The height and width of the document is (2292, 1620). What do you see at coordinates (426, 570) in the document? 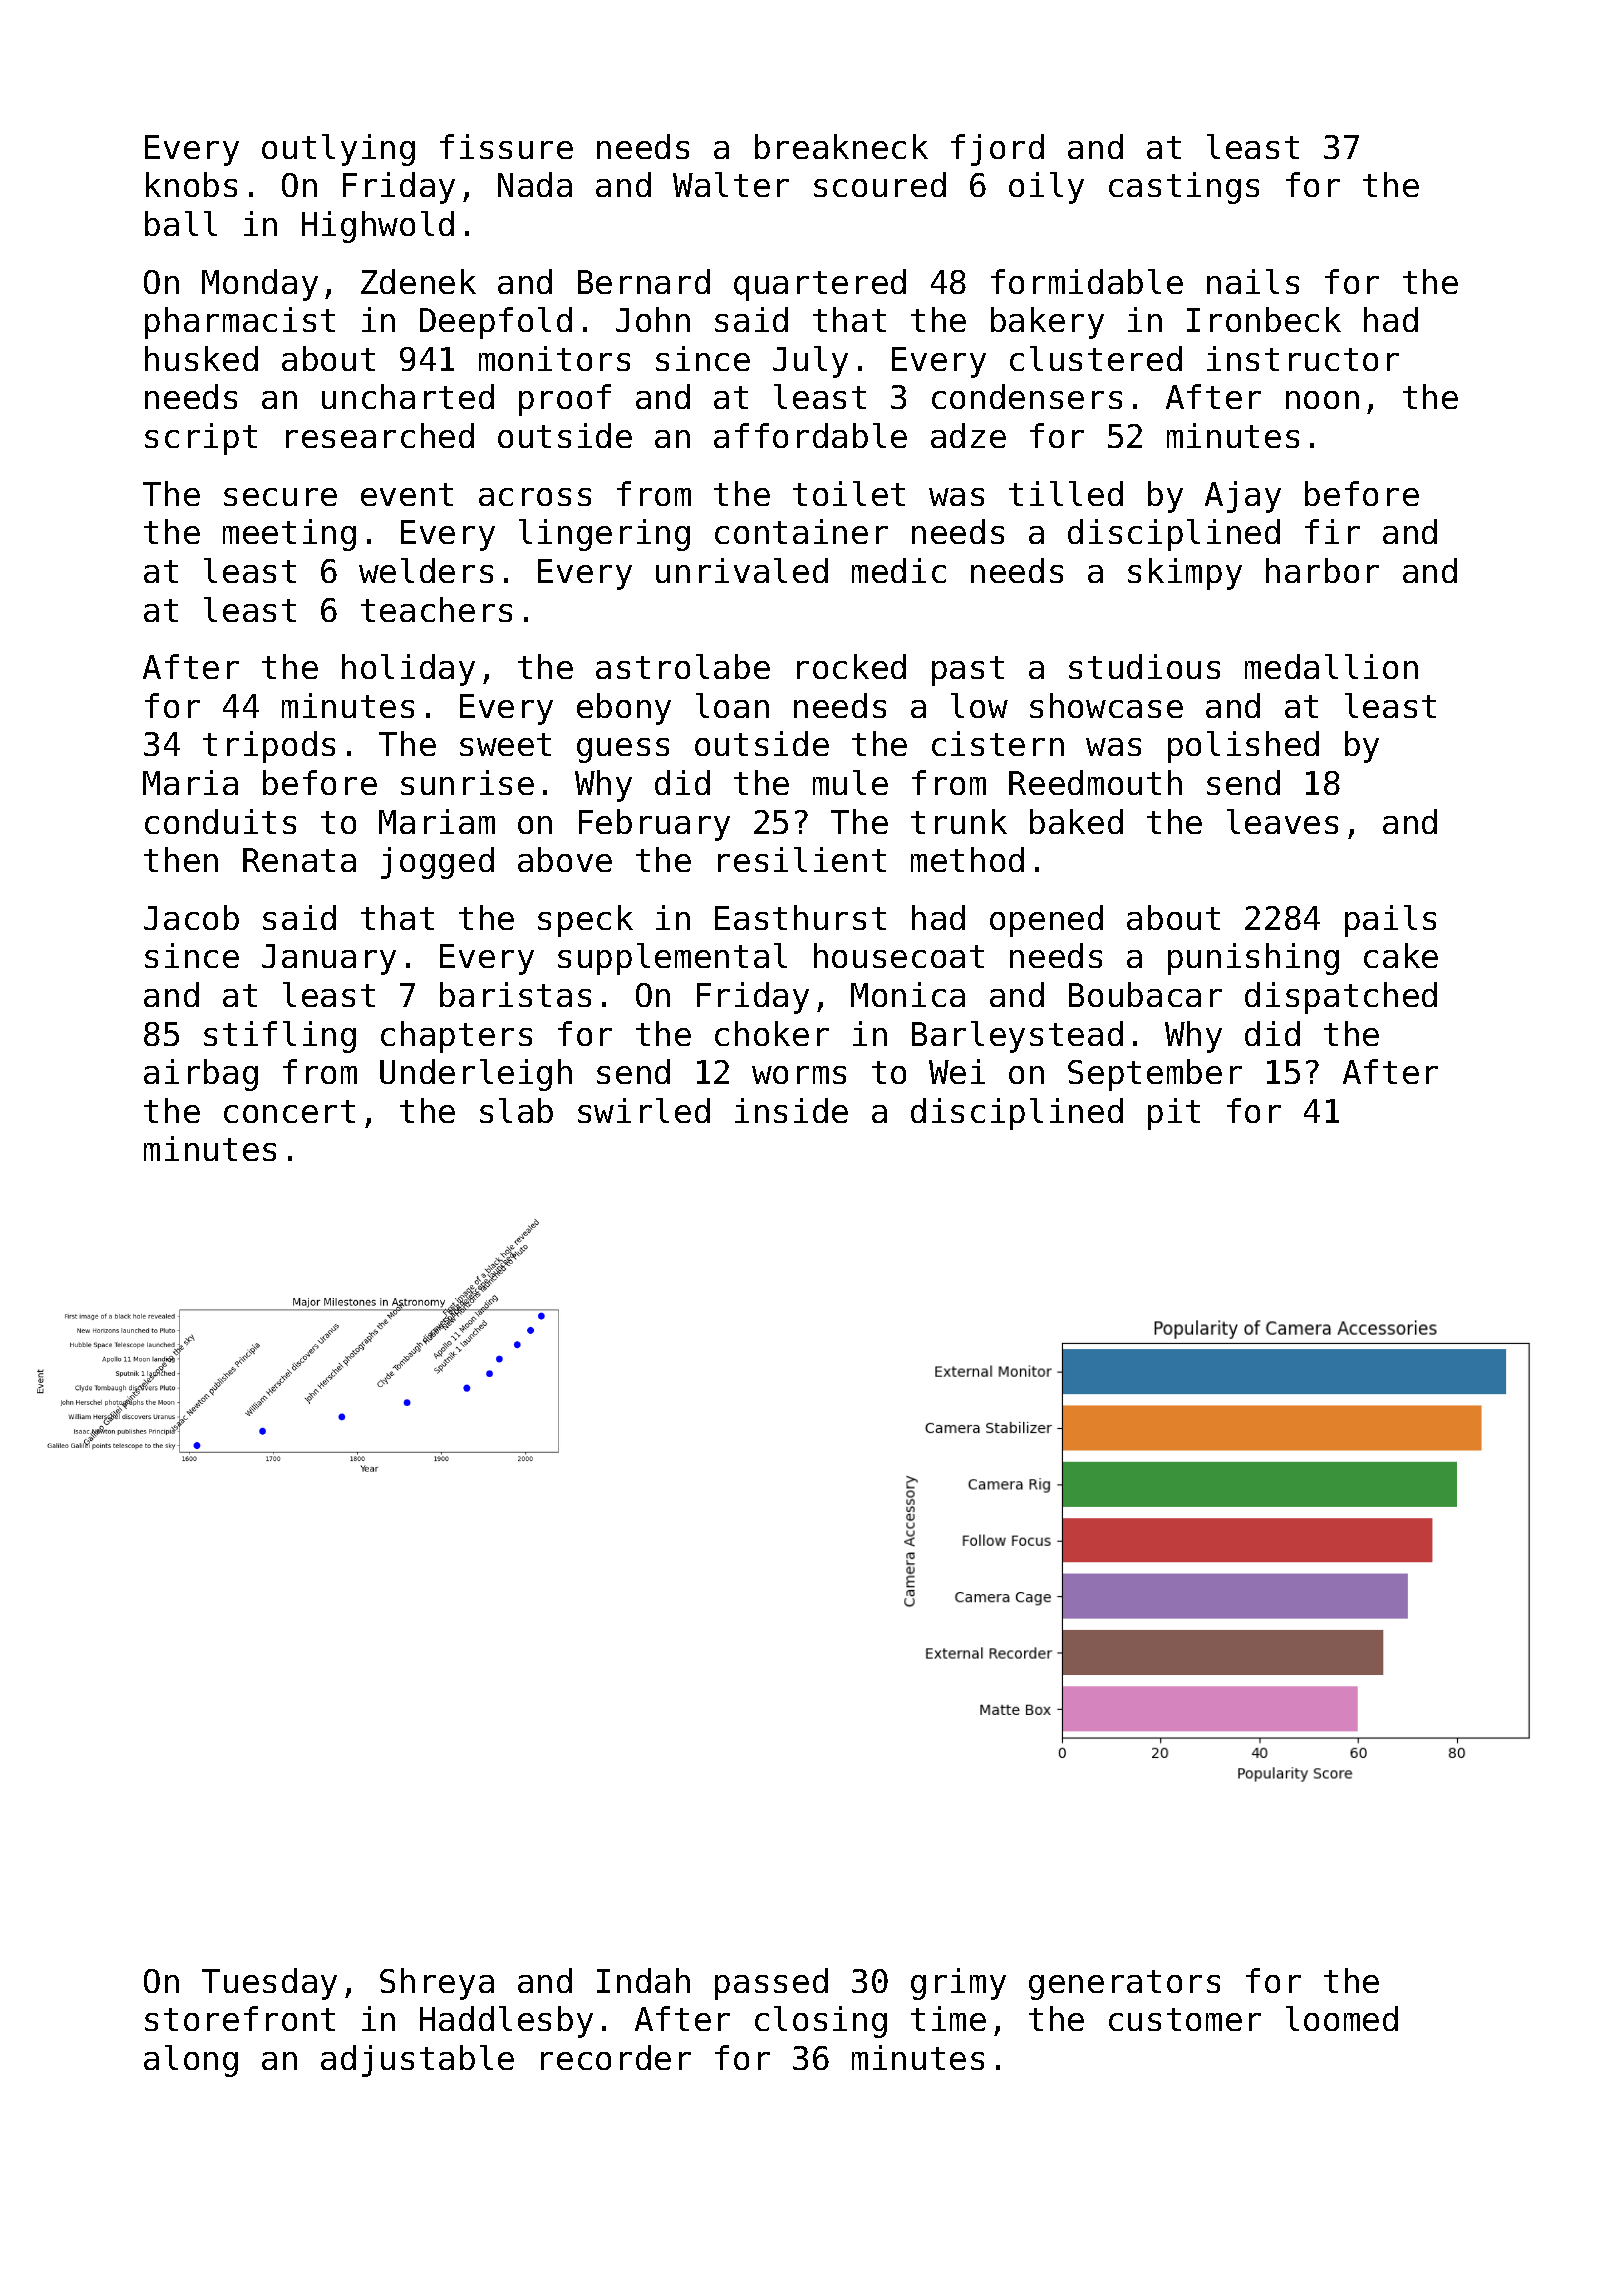
I see `welders` at bounding box center [426, 570].
